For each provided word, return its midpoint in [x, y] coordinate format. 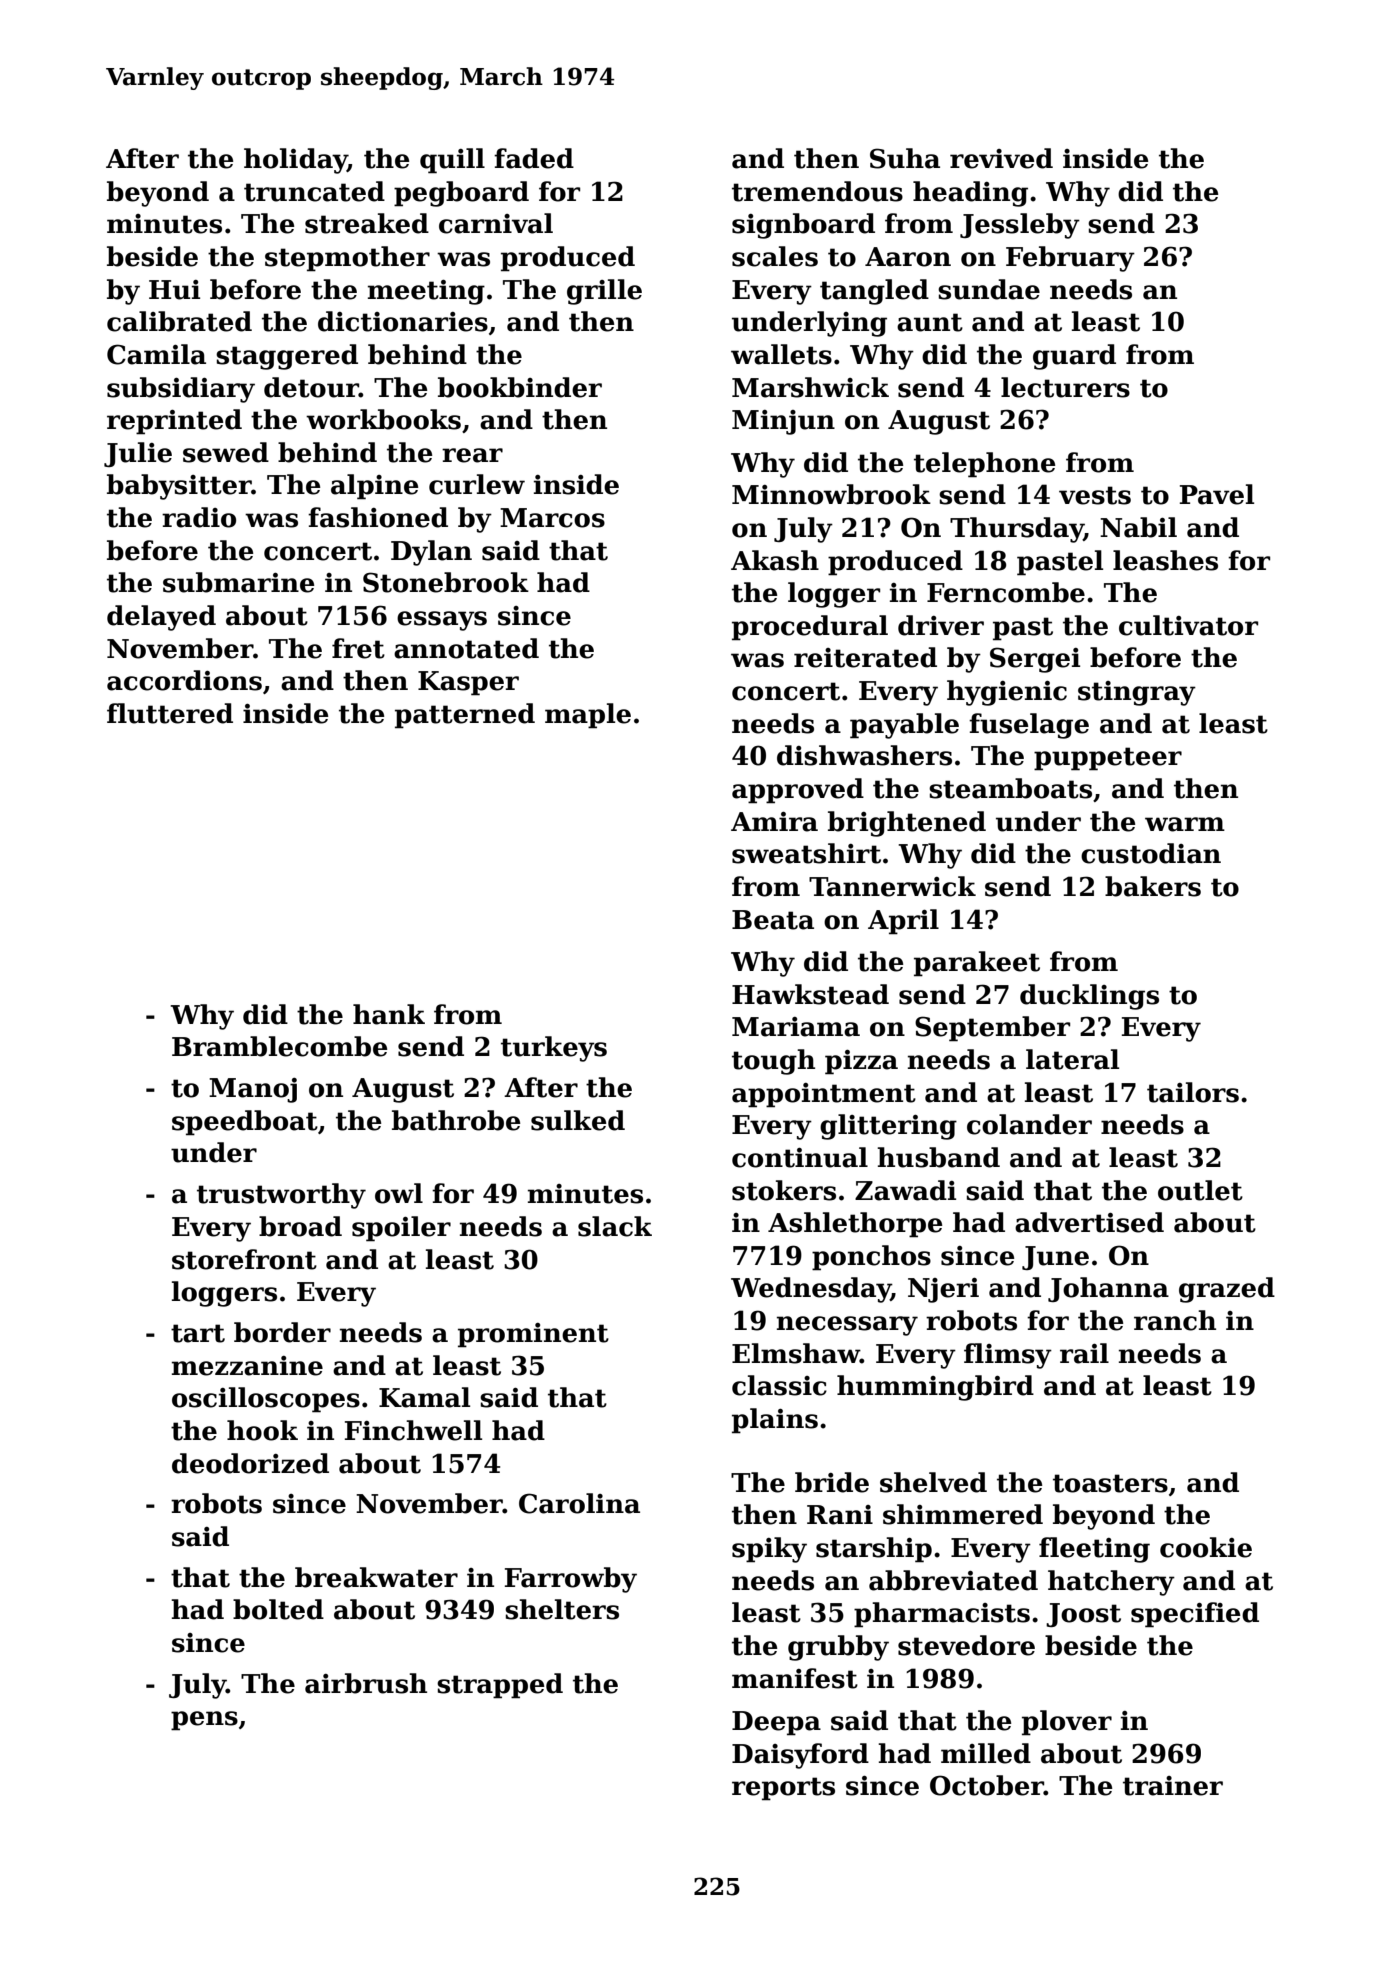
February [1070, 259]
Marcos [552, 518]
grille [604, 292]
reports [783, 1789]
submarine [238, 582]
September [992, 1029]
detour [311, 387]
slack [615, 1226]
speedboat [245, 1123]
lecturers [1065, 387]
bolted [278, 1609]
